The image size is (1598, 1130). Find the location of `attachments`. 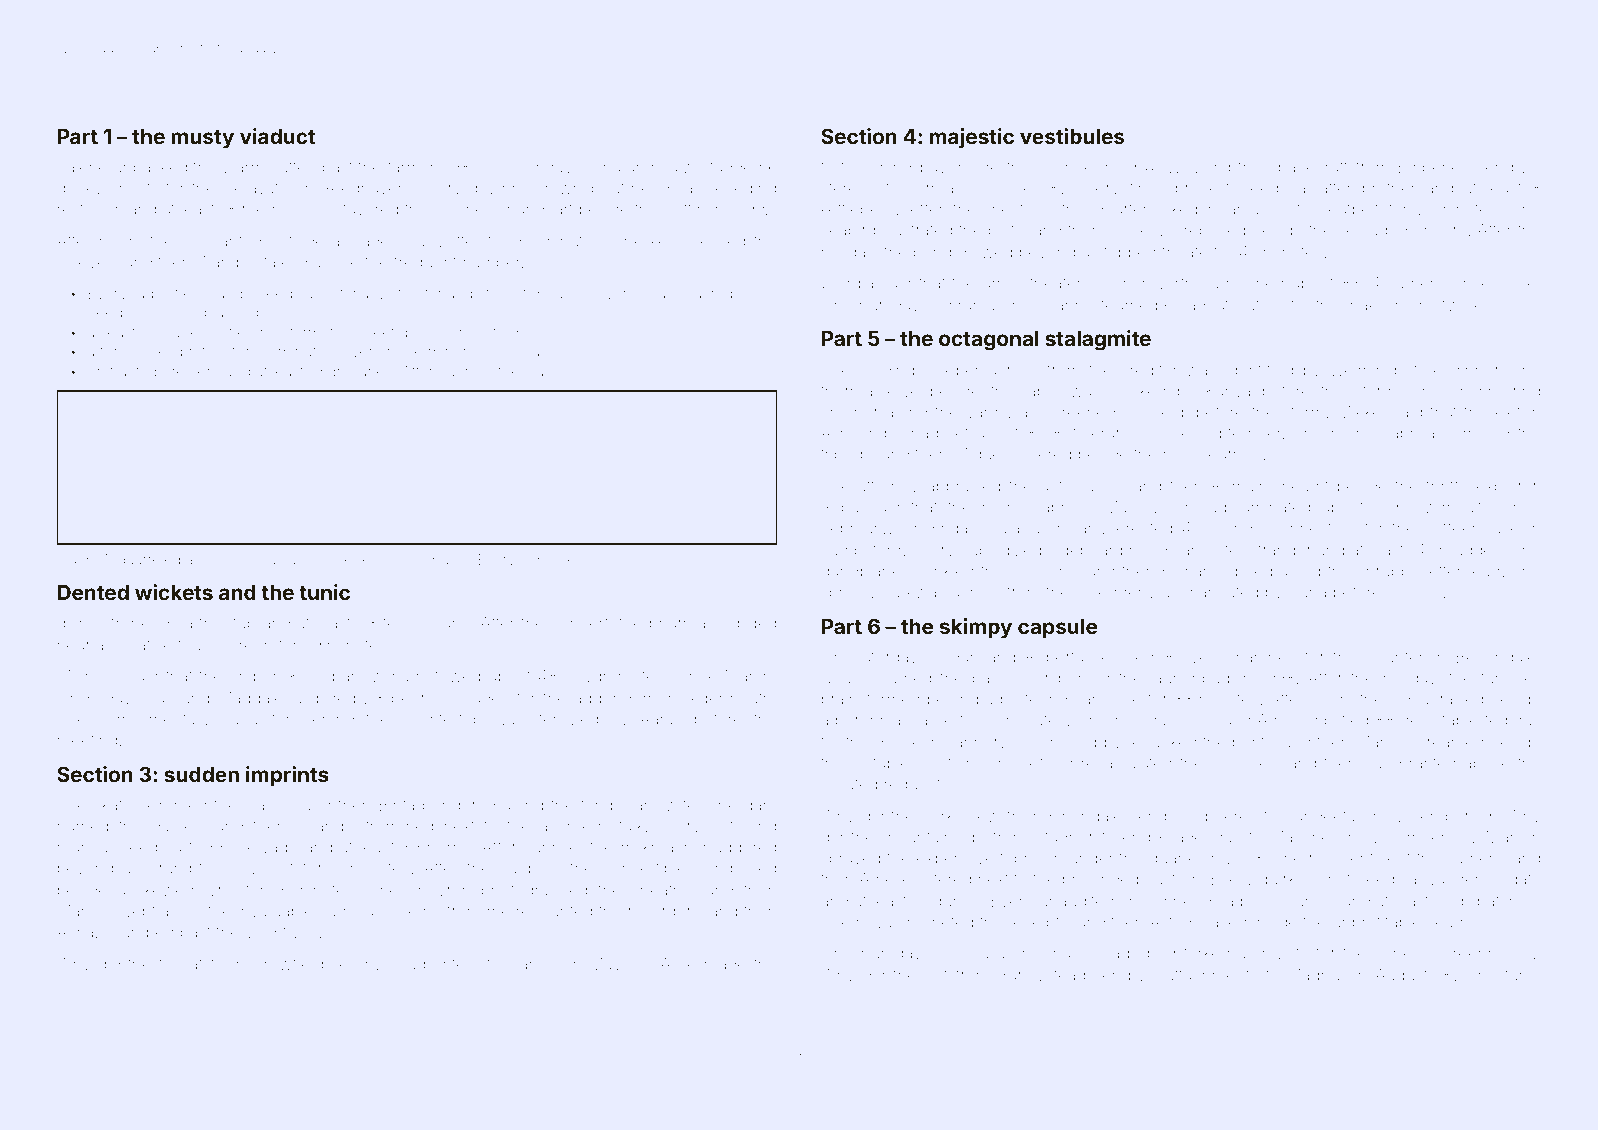

attachments is located at coordinates (1212, 975).
